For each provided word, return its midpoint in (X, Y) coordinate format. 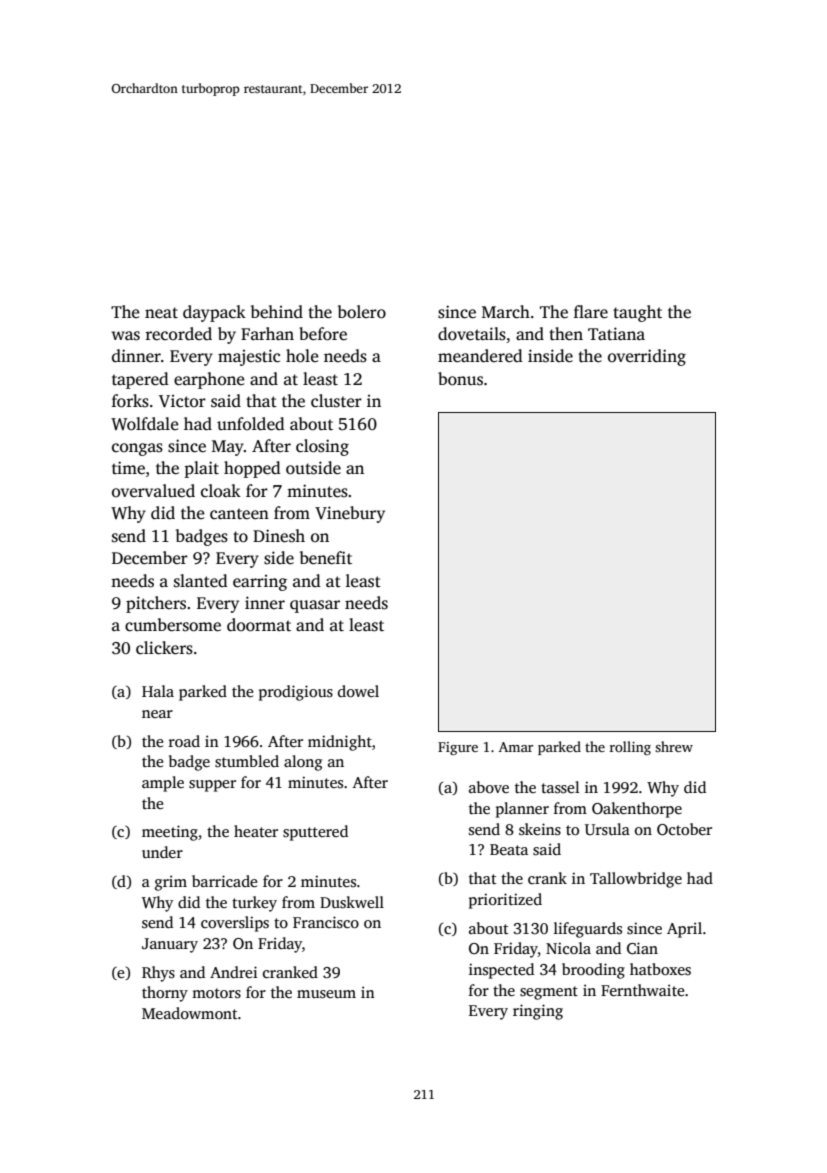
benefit (326, 558)
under (162, 852)
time (128, 468)
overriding (647, 357)
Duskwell (352, 902)
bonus (460, 379)
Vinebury (350, 514)
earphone (209, 380)
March (506, 312)
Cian (642, 948)
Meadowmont (190, 1013)
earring (260, 583)
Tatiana (616, 333)
